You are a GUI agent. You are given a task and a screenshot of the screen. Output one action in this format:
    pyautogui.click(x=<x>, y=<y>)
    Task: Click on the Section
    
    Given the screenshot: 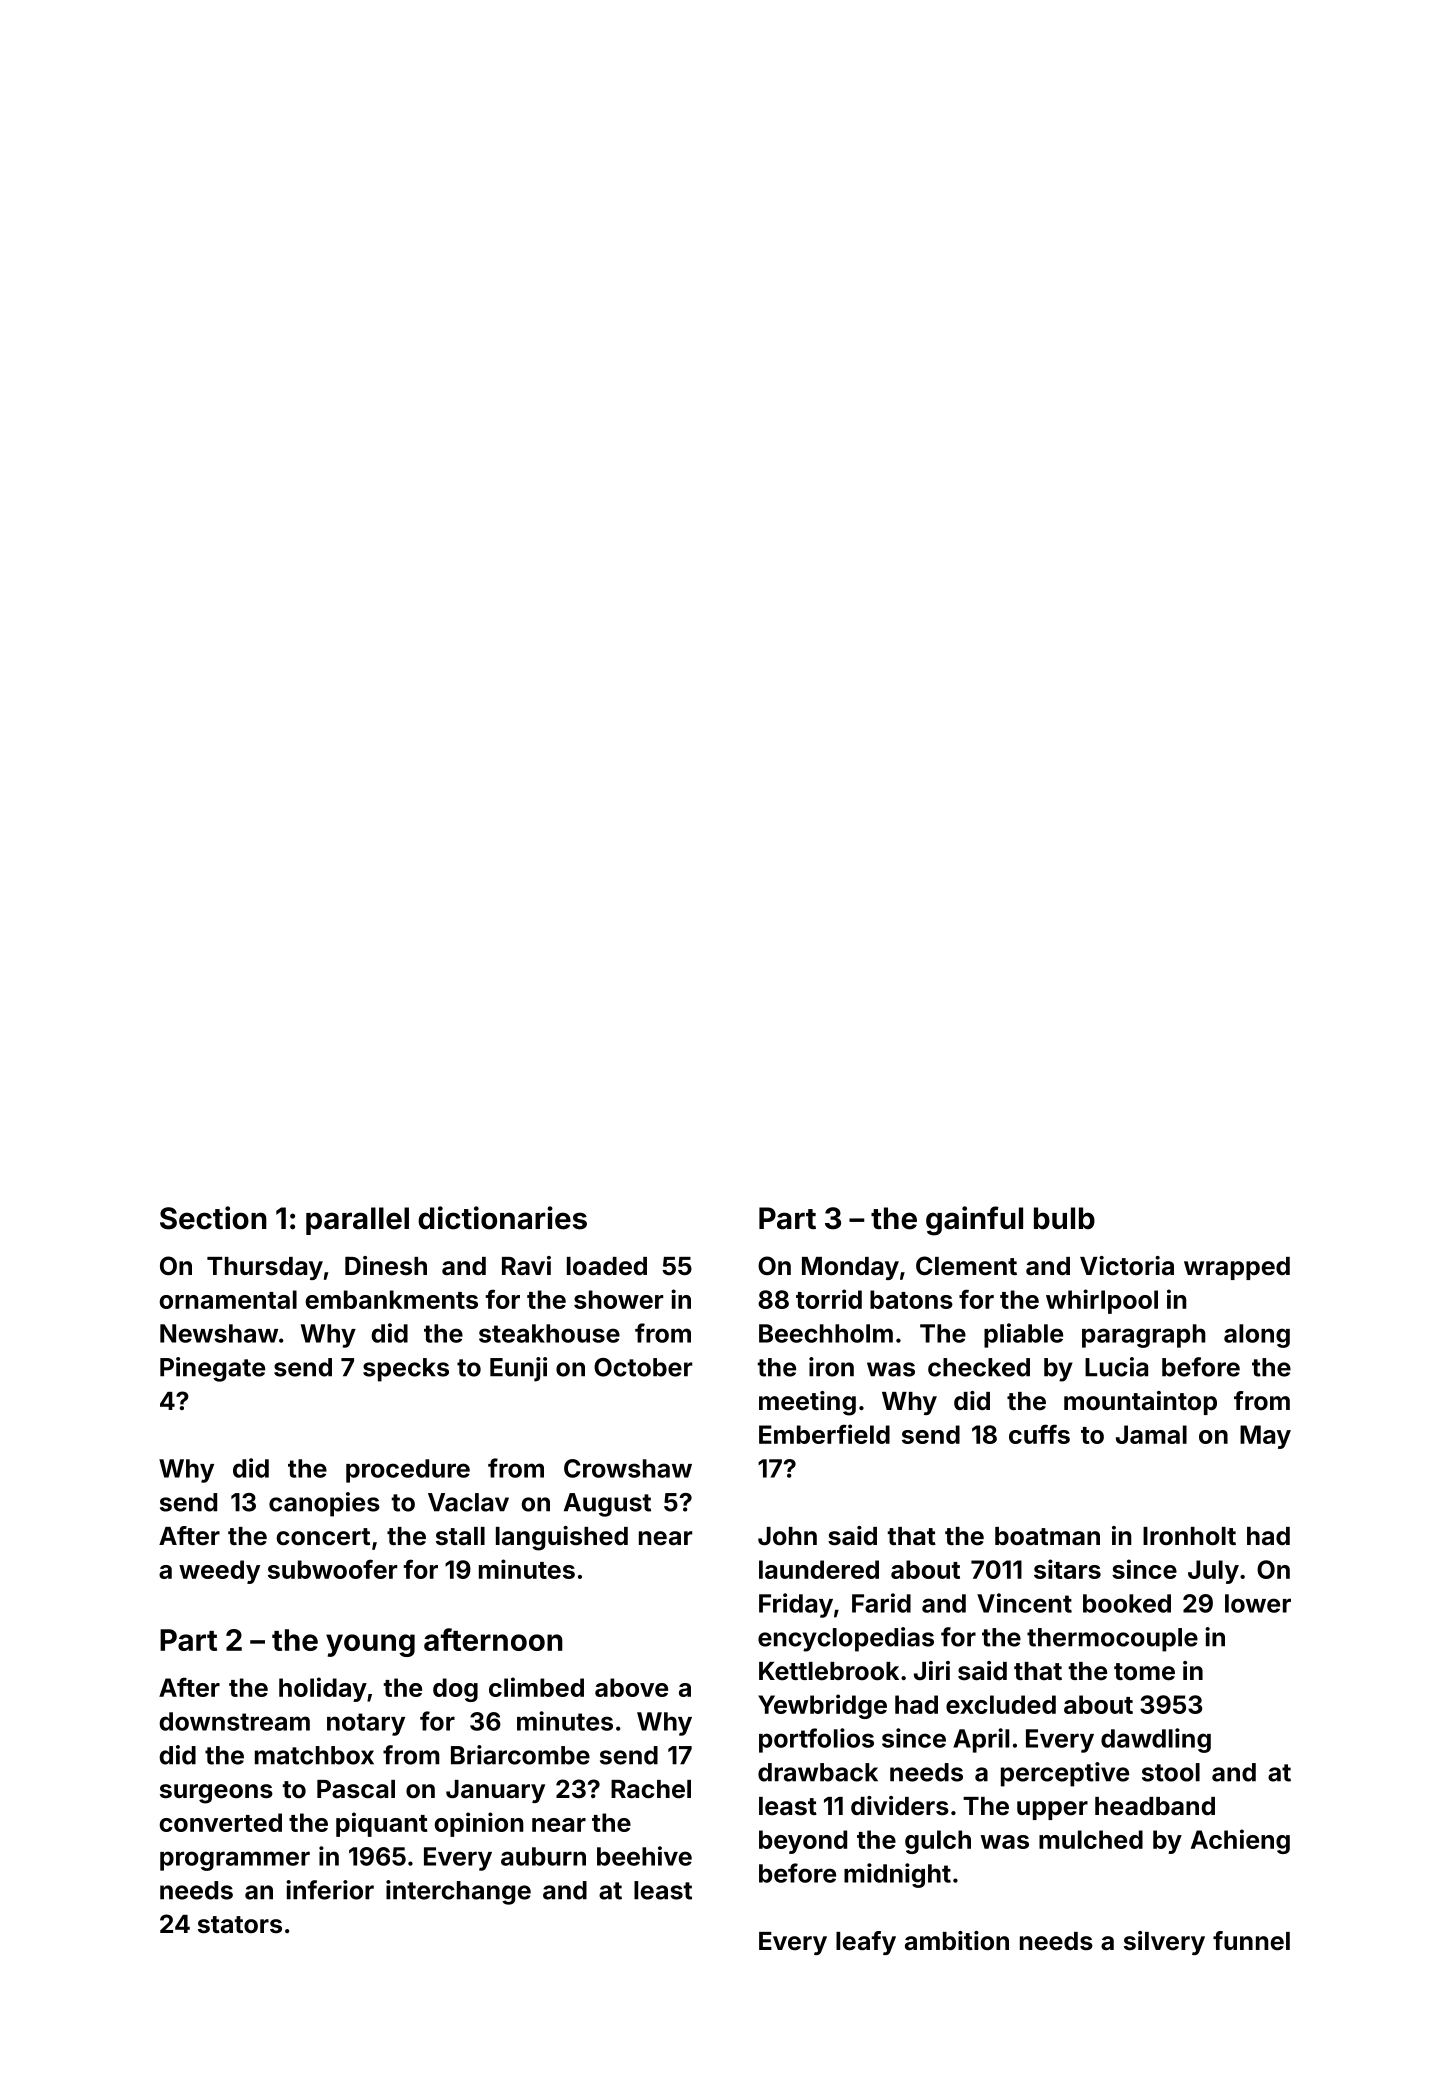 What is the action you would take?
    pyautogui.click(x=213, y=1218)
